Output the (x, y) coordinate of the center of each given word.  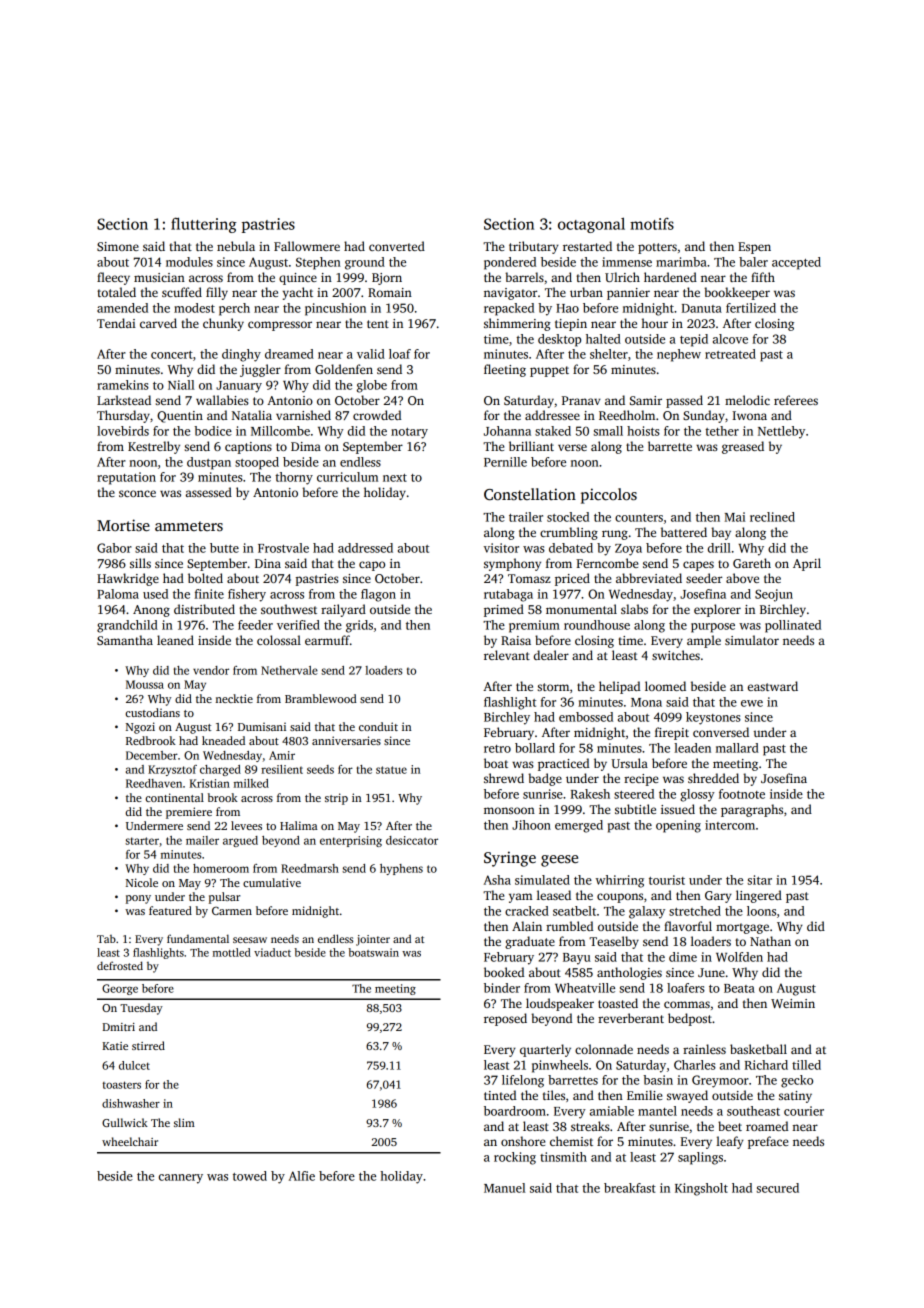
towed (250, 1176)
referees (796, 400)
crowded (377, 415)
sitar (760, 880)
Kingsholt (701, 1189)
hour (655, 323)
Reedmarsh (310, 868)
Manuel (504, 1188)
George (120, 989)
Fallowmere (307, 246)
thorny (294, 478)
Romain (390, 292)
